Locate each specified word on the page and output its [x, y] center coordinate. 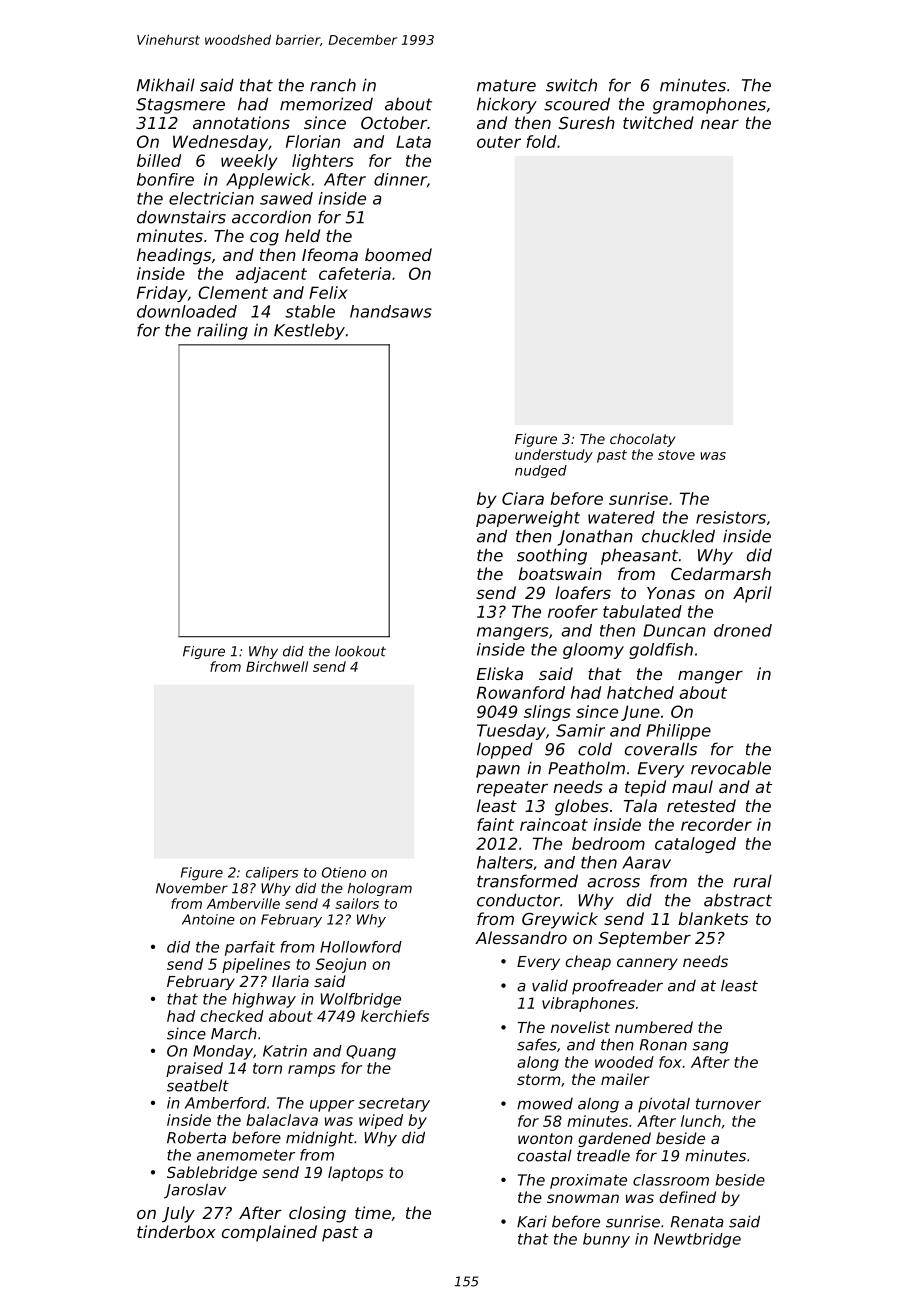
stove [676, 455]
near [720, 124]
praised [194, 1069]
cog [264, 239]
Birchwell [277, 666]
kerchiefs [395, 1016]
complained [269, 1233]
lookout [360, 651]
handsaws [391, 311]
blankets [713, 918]
